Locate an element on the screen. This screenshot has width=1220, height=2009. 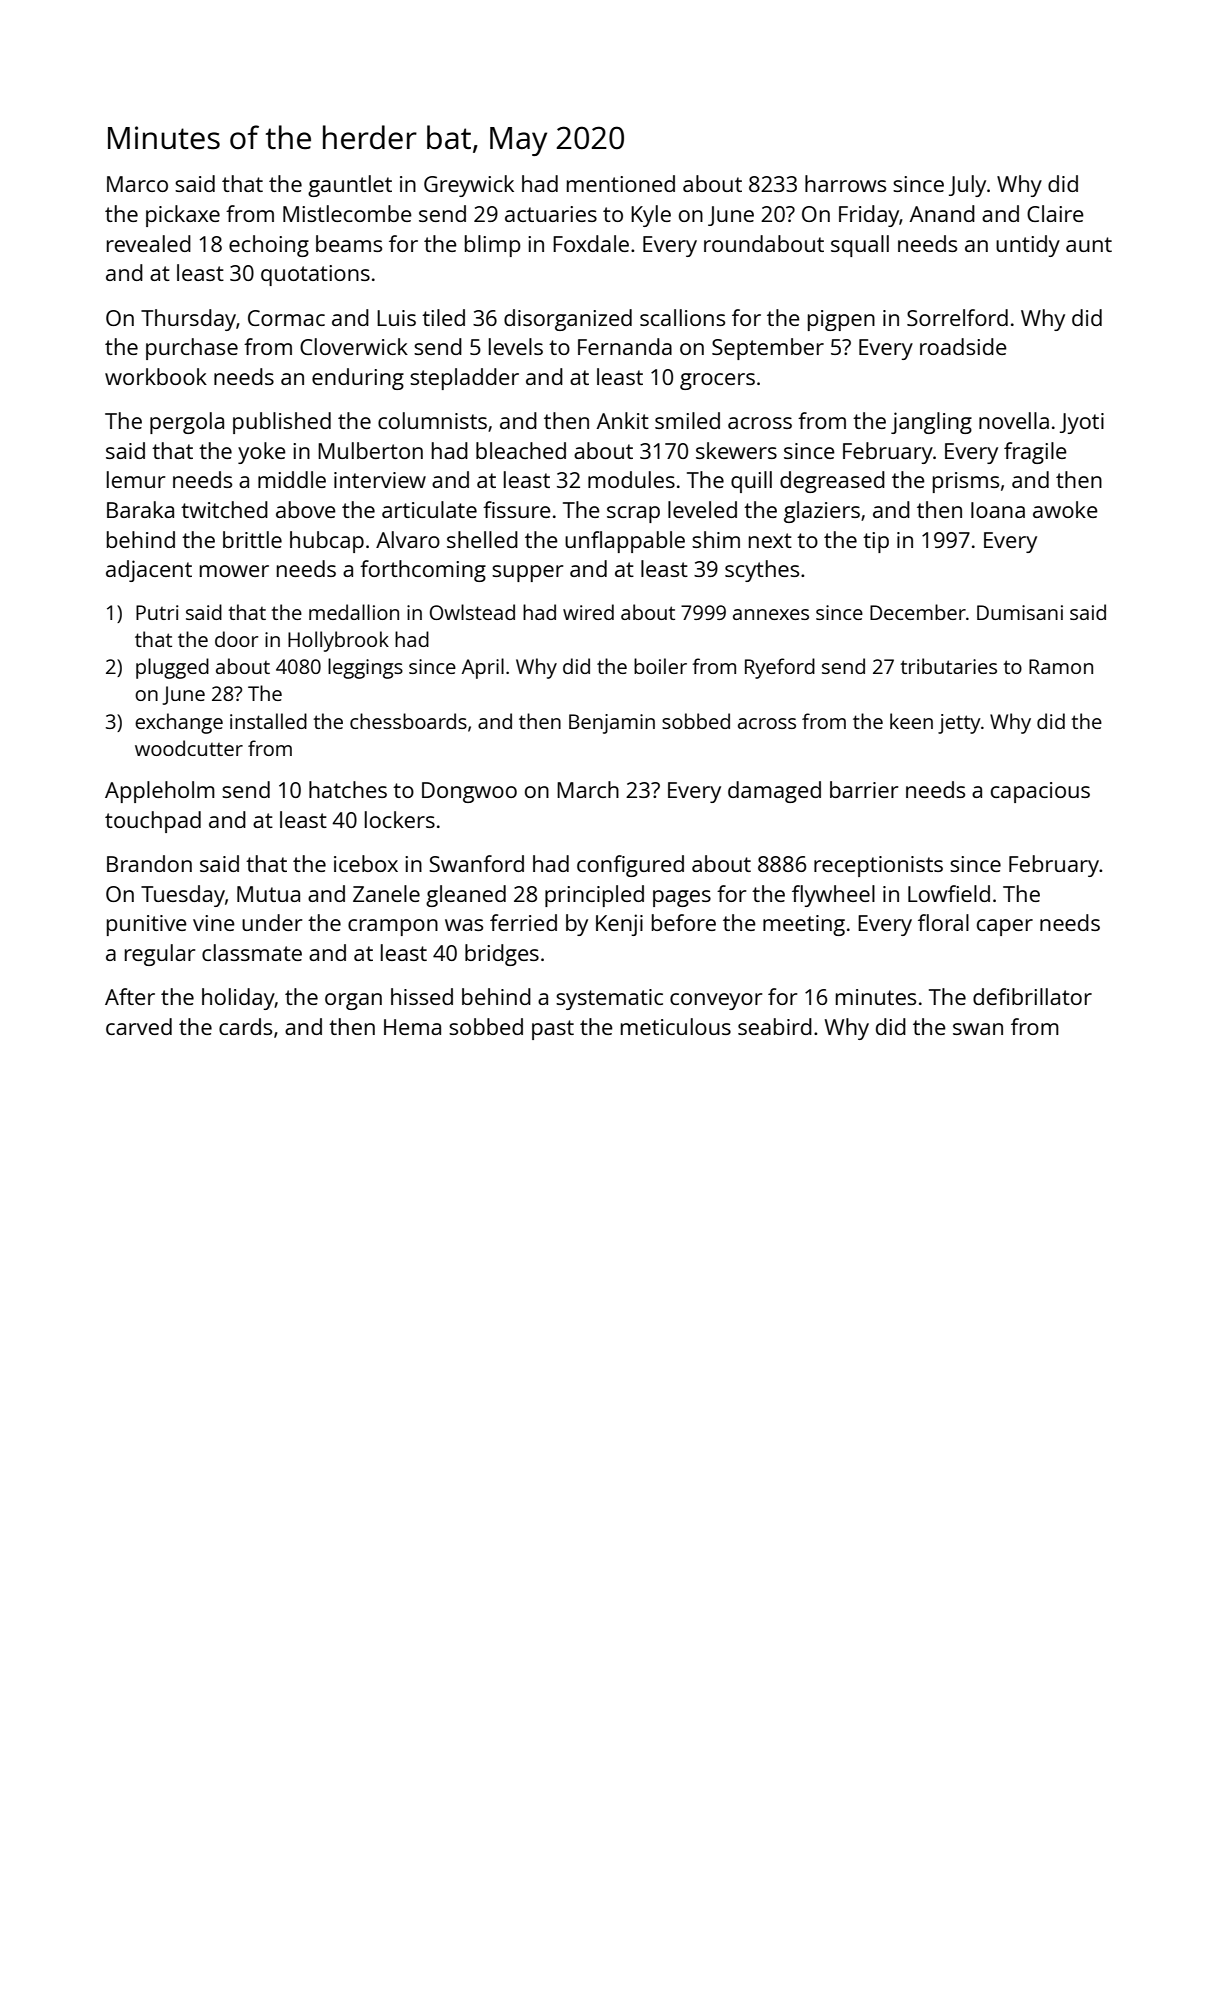
Benjamin is located at coordinates (612, 724).
